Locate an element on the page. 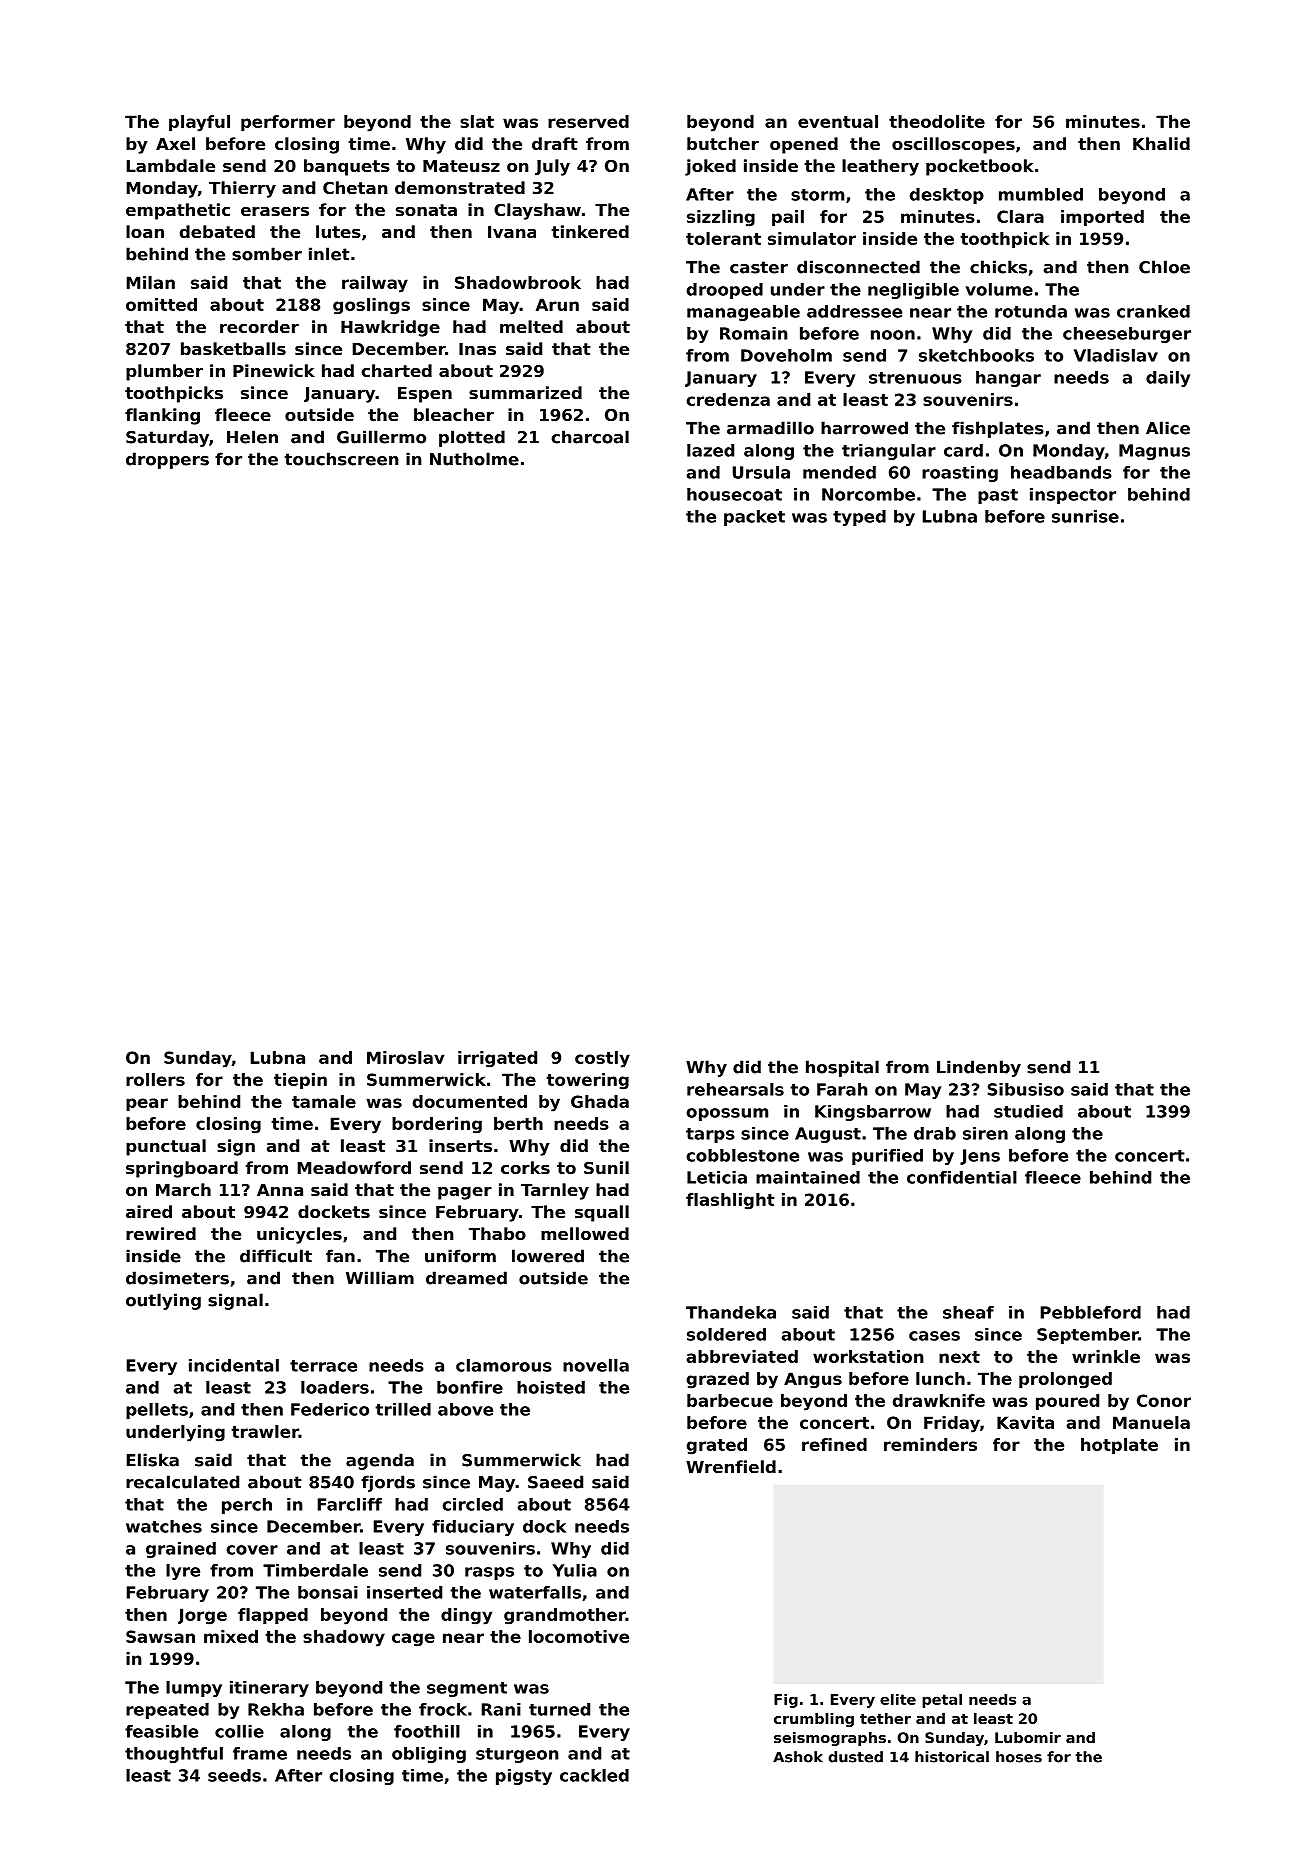 The width and height of the document is (1316, 1861). Norcombe is located at coordinates (868, 494).
